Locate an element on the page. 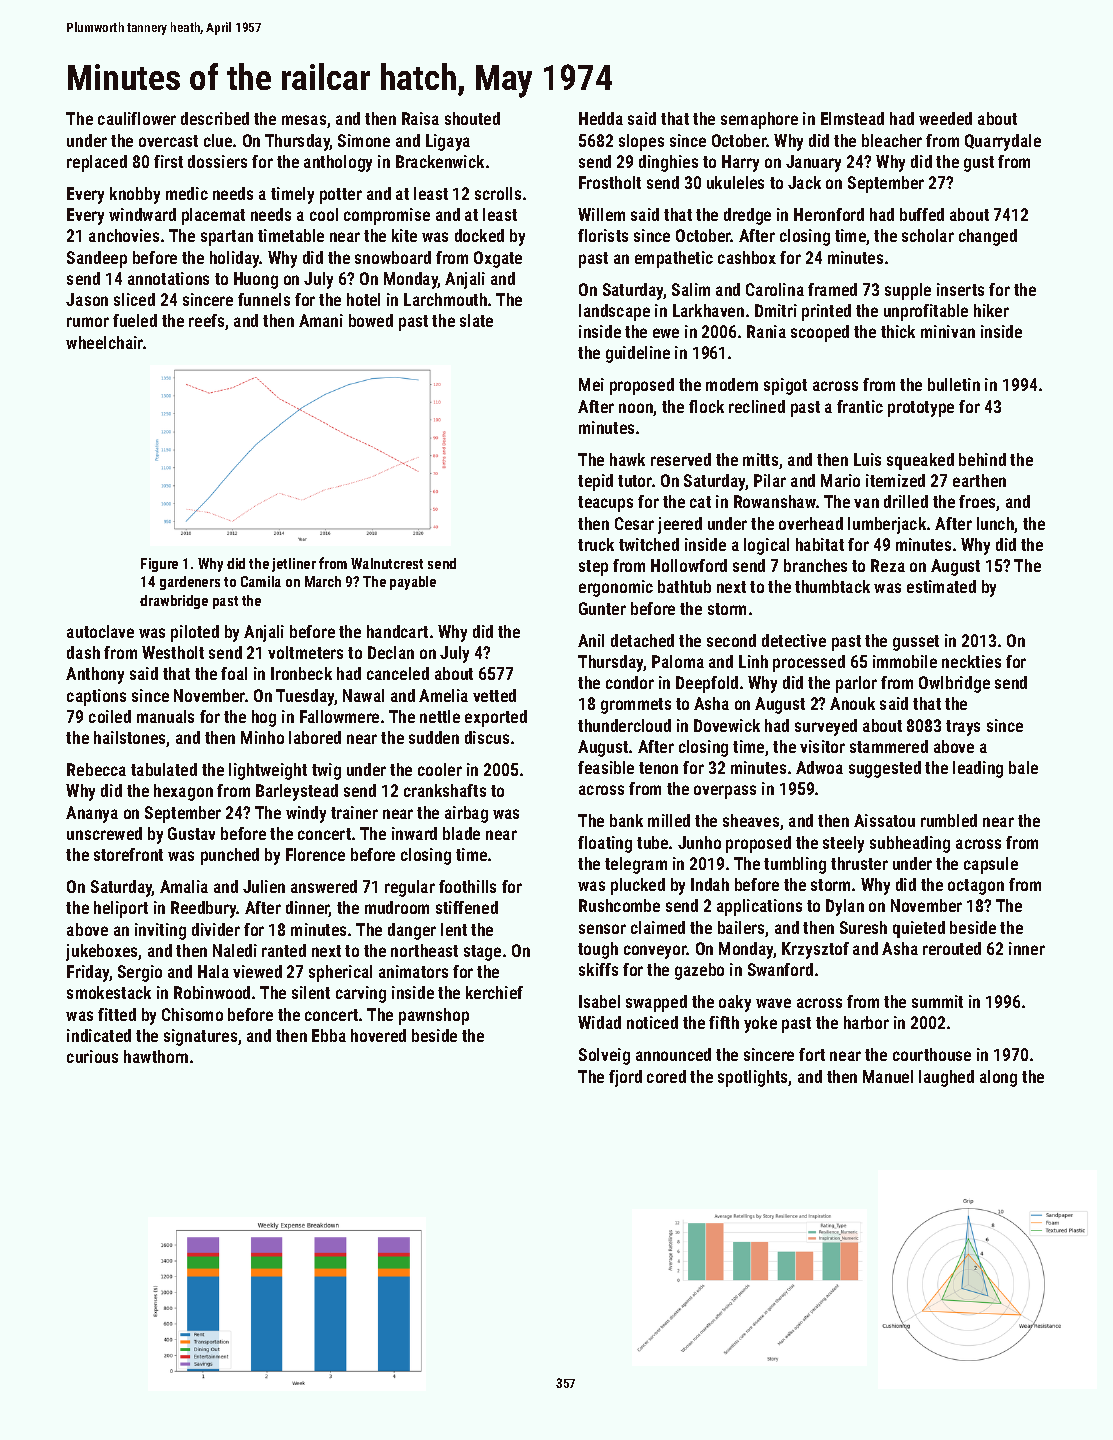  medic is located at coordinates (187, 193).
